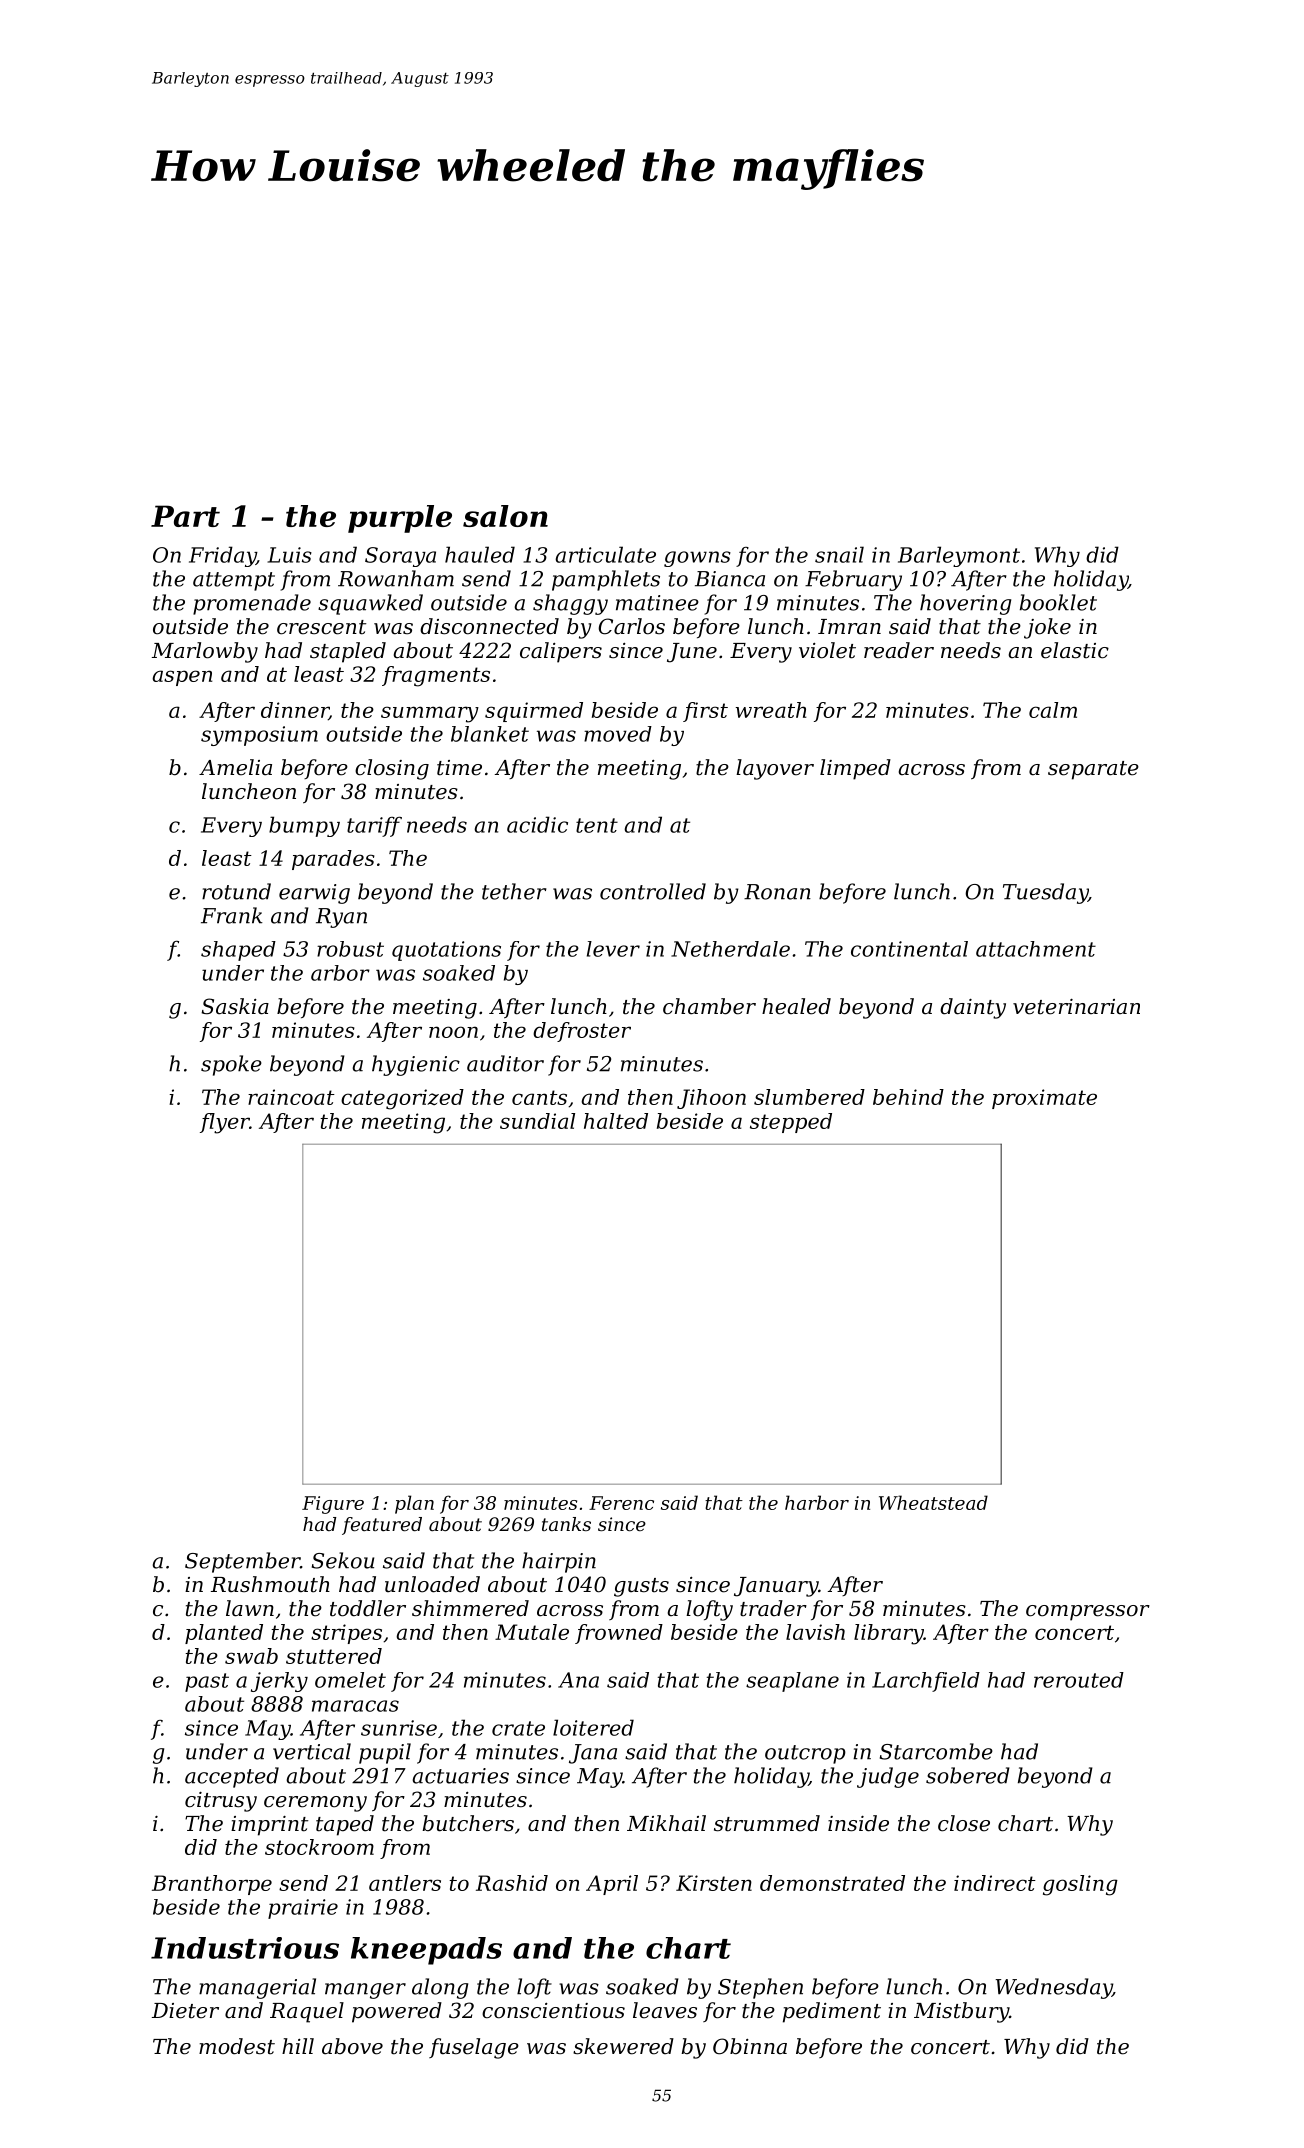 The width and height of the image is (1304, 2148). I want to click on loitered, so click(593, 1727).
